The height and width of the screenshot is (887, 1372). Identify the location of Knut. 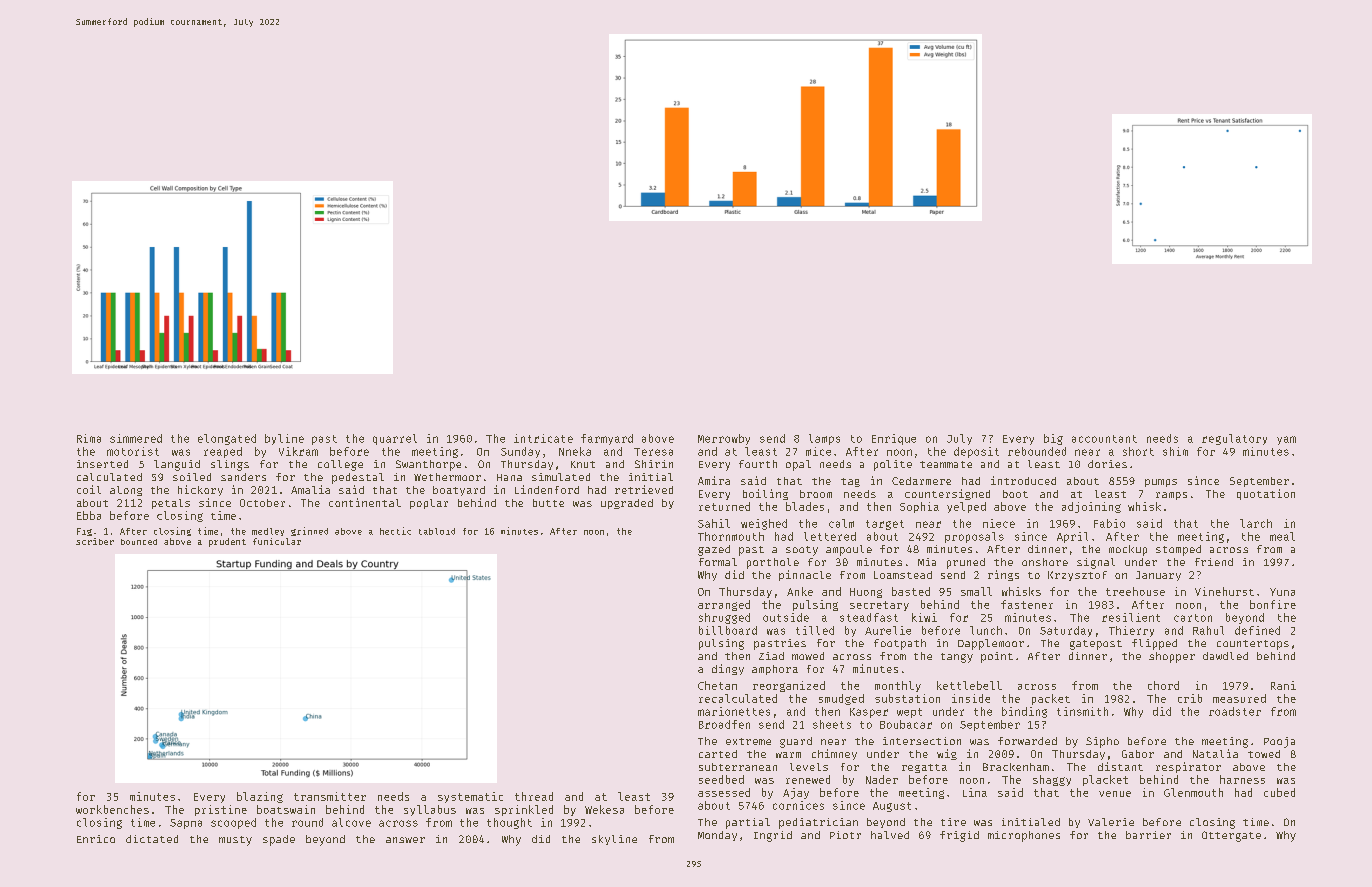
(583, 464).
